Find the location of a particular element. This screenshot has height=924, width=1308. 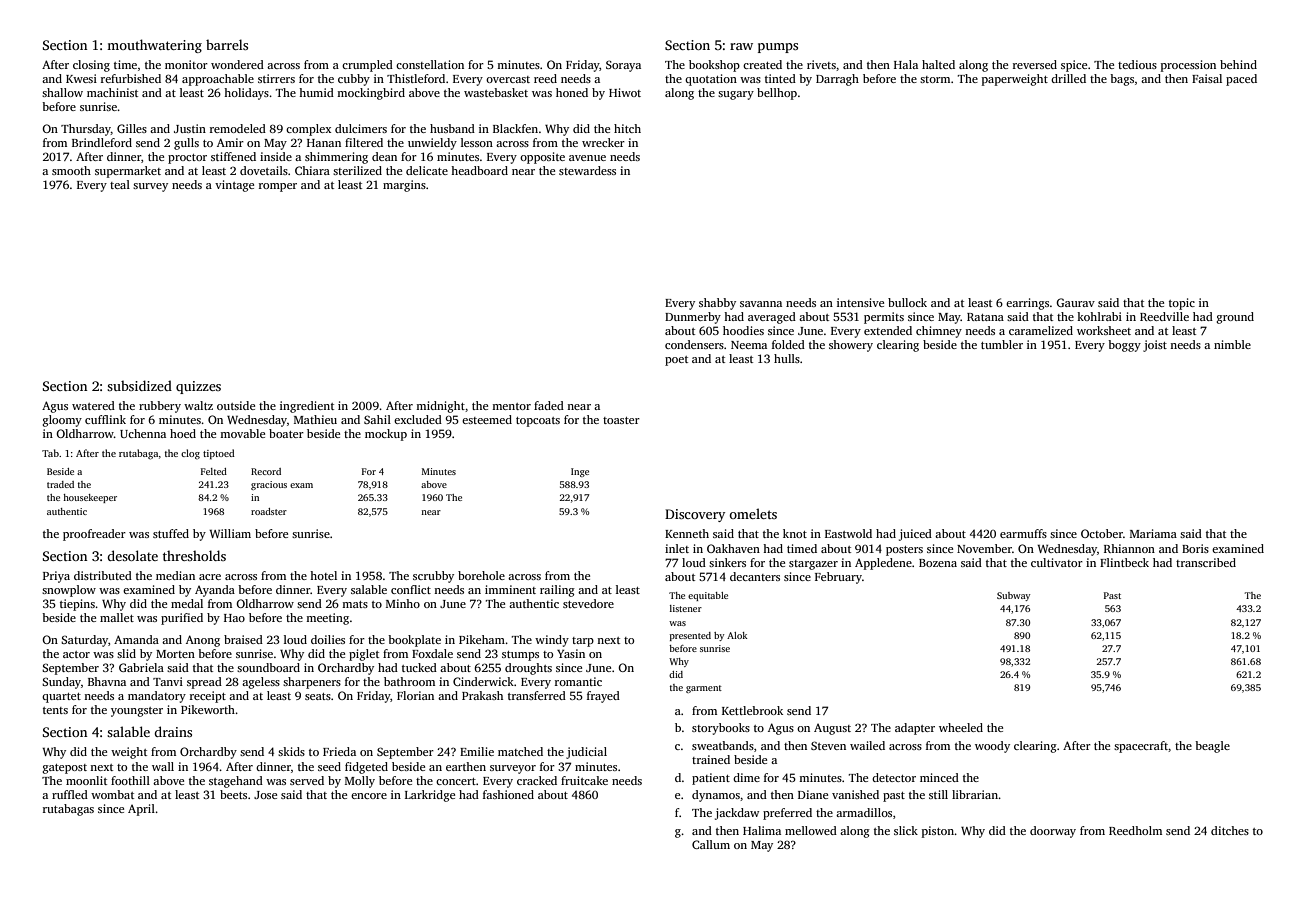

behind is located at coordinates (1238, 64).
